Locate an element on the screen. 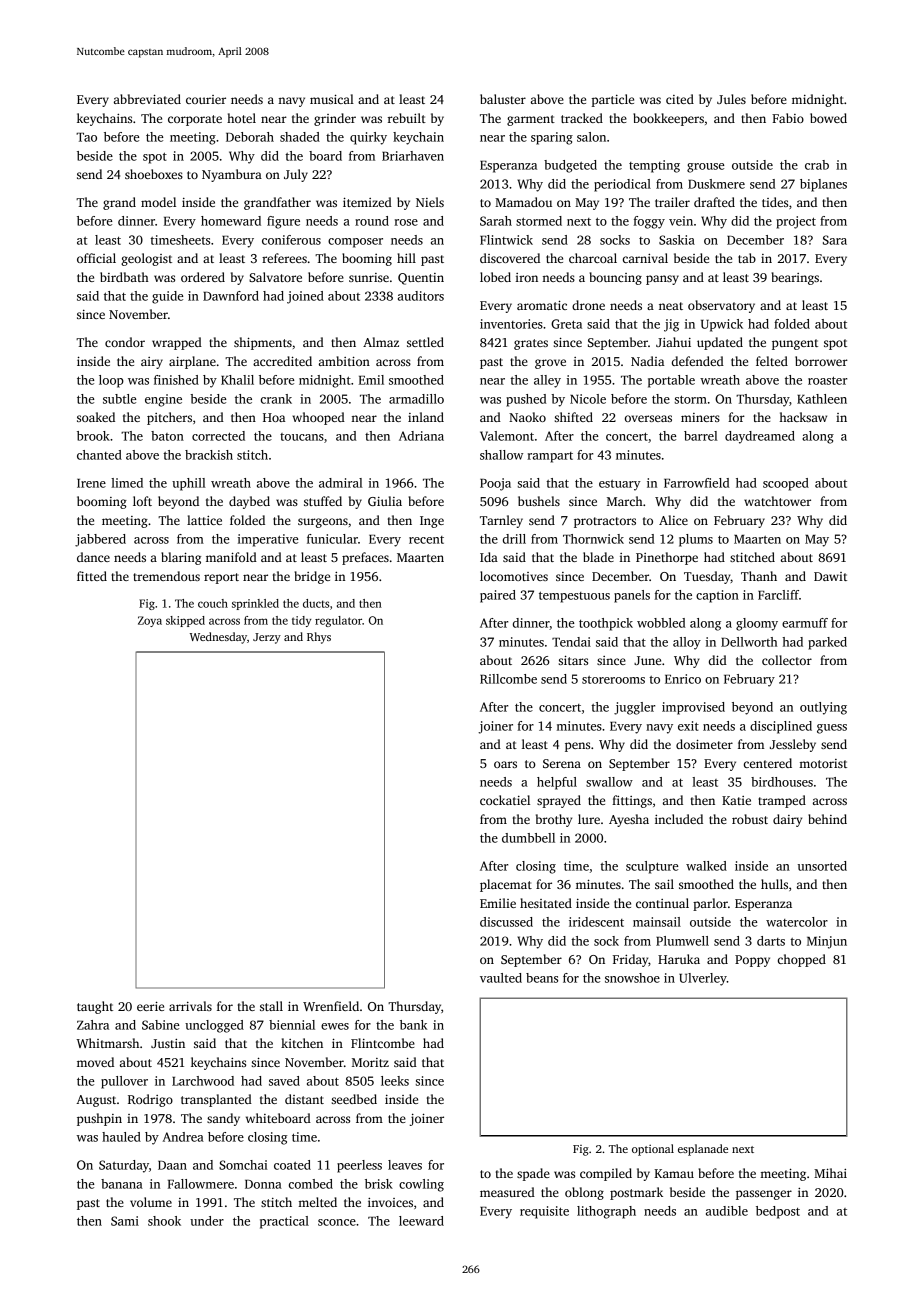  Wednesday is located at coordinates (218, 638).
